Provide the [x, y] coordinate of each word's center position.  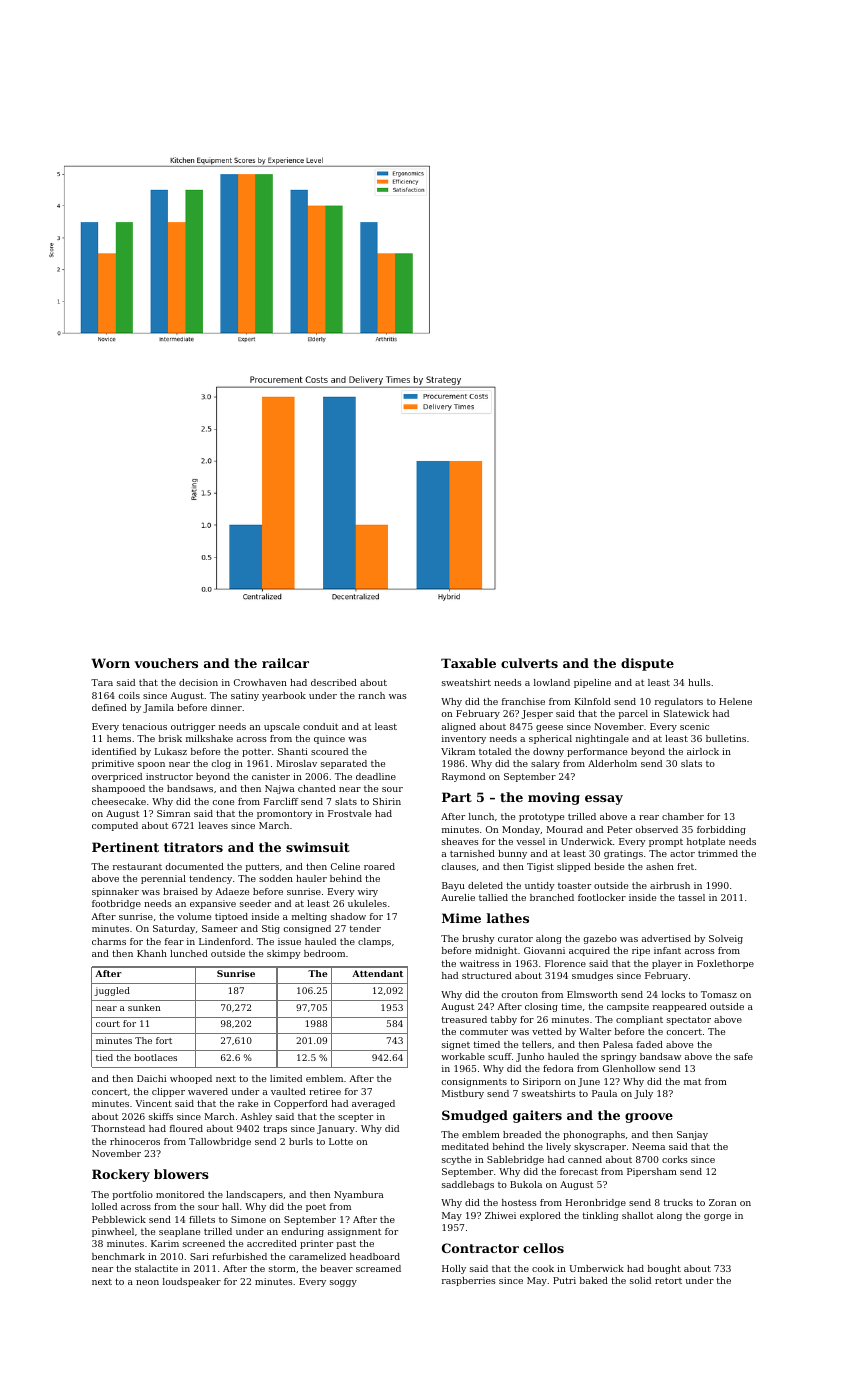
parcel [633, 714]
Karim [165, 1243]
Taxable [468, 663]
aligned [459, 727]
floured [186, 1128]
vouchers [166, 663]
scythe [456, 1160]
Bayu [453, 886]
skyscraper [600, 1147]
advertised [666, 938]
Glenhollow [629, 1068]
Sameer [220, 928]
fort [164, 1040]
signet [456, 1045]
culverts [529, 663]
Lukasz [171, 751]
